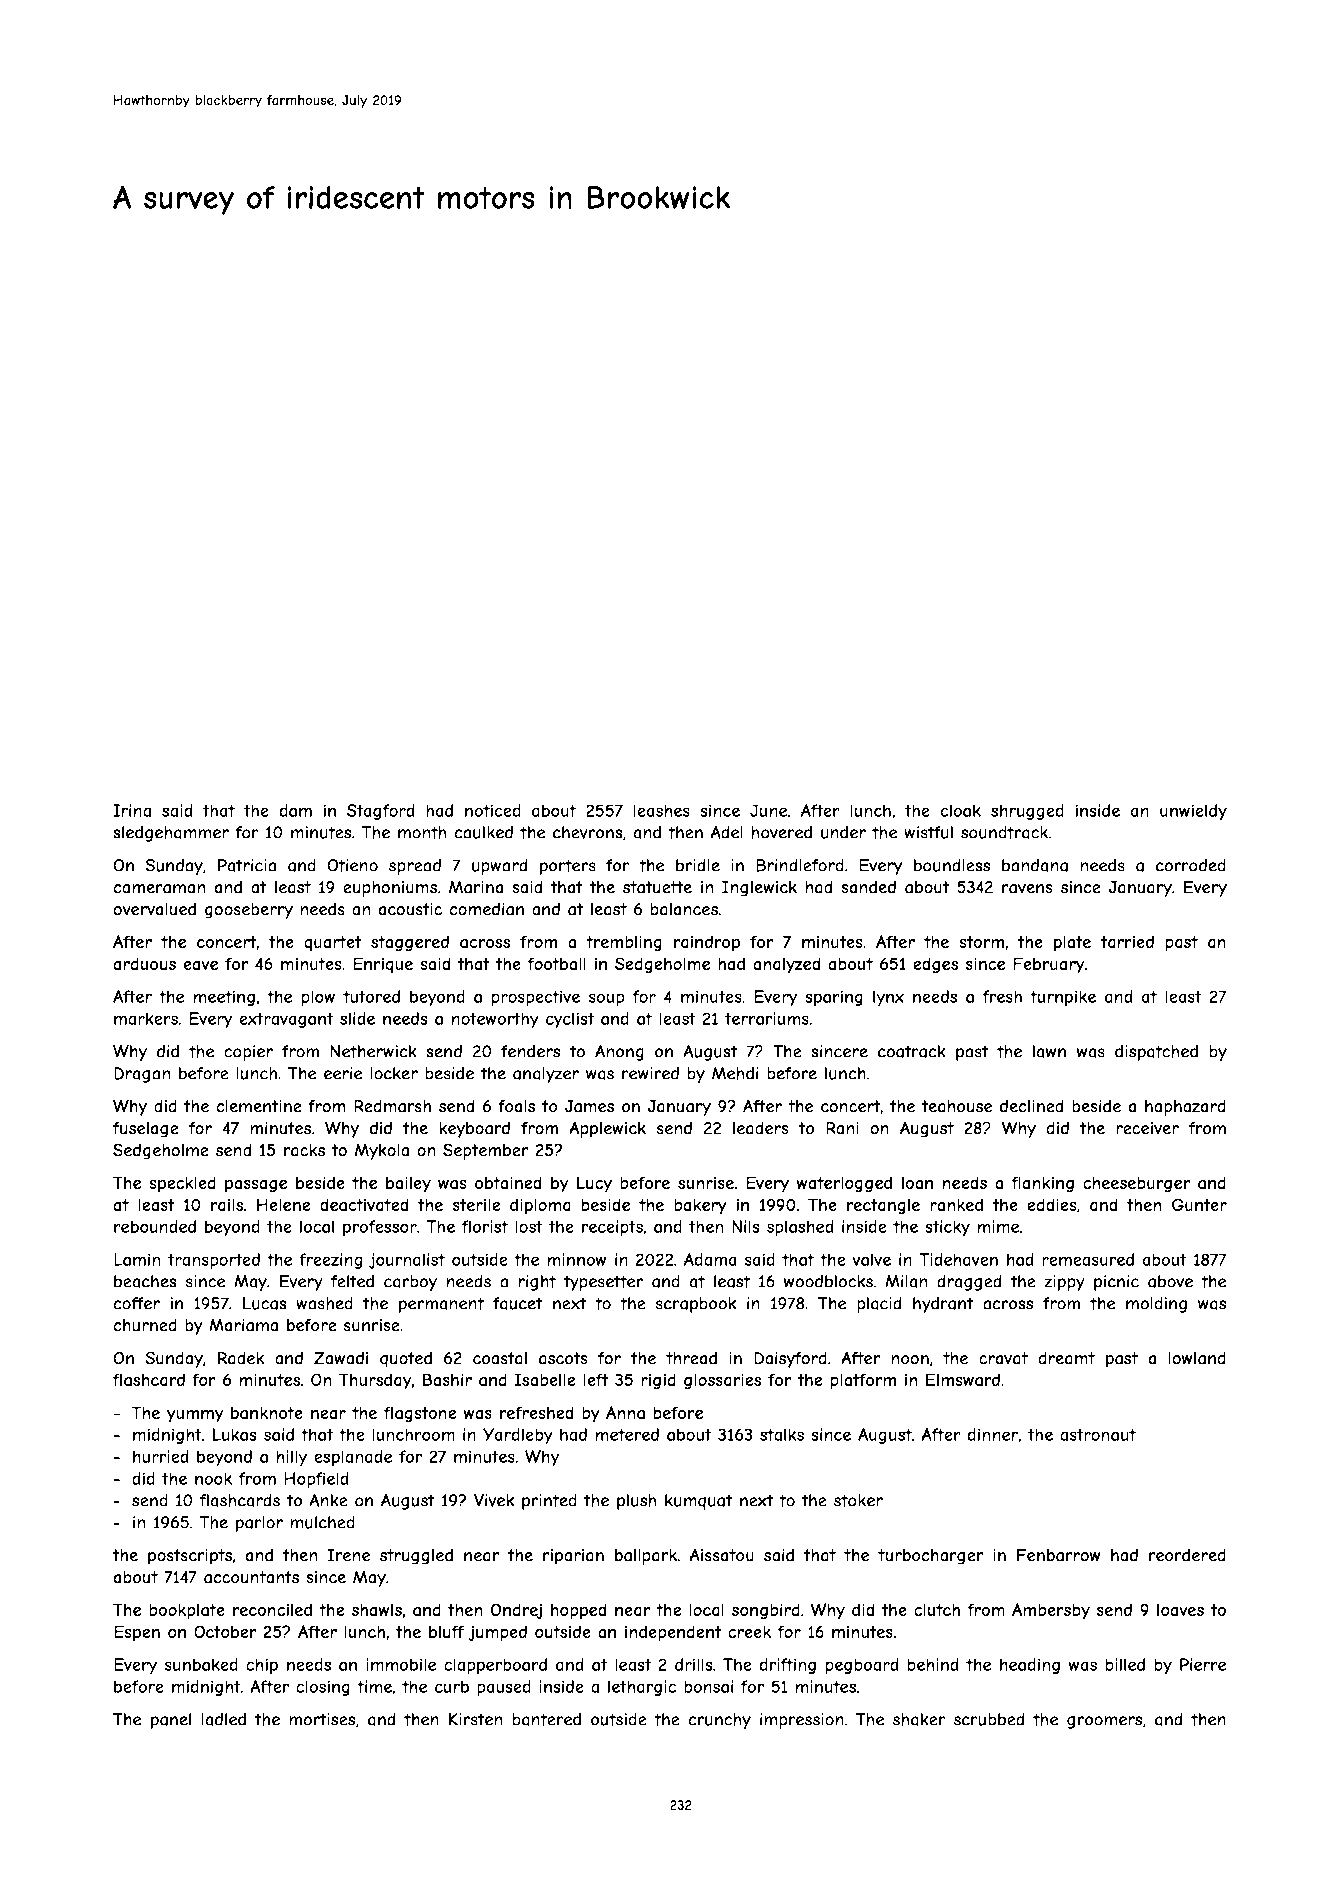 This document has height=1894, width=1340. Describe the element at coordinates (834, 998) in the document. I see `sparing` at that location.
